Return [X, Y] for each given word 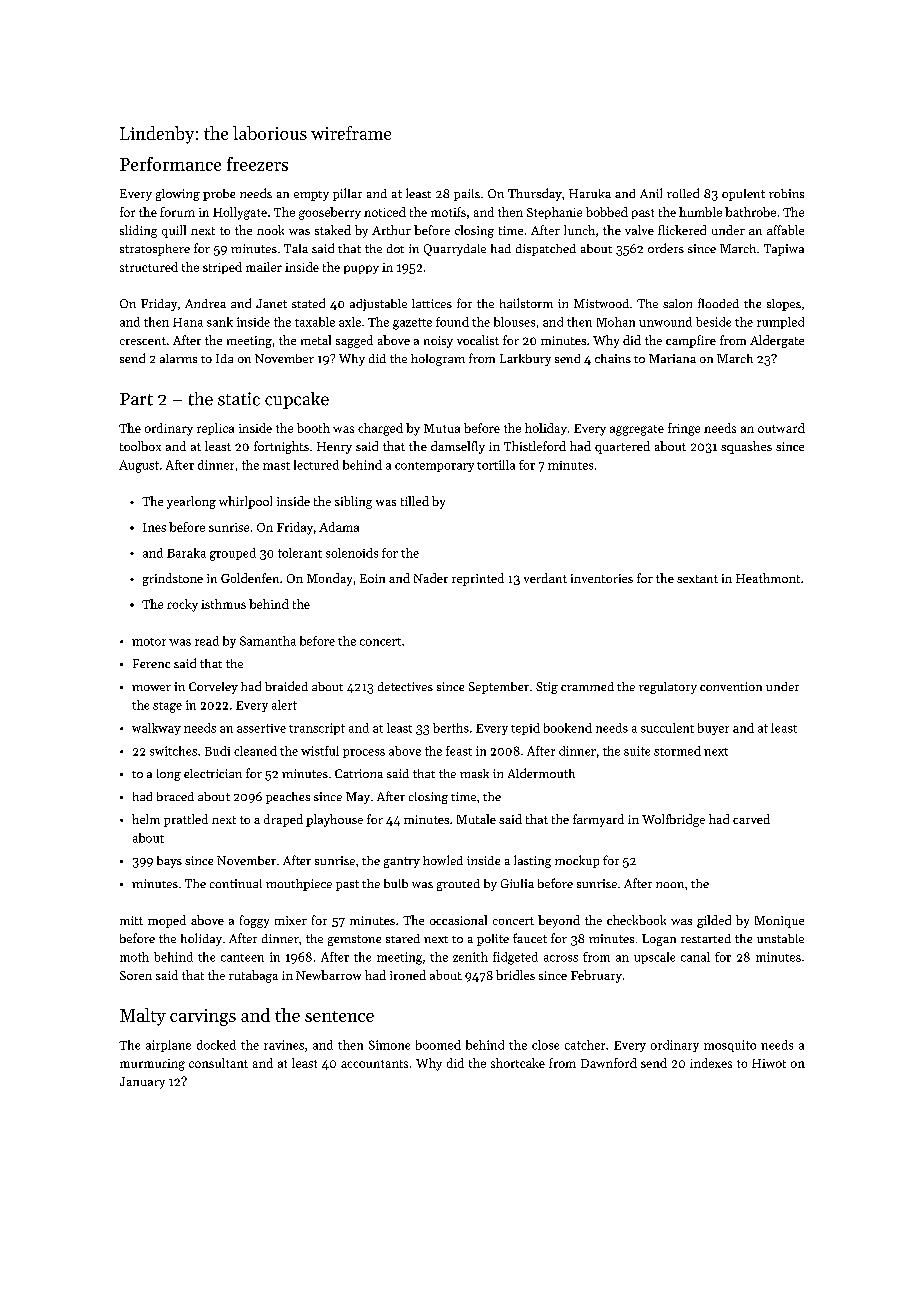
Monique [779, 922]
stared [403, 938]
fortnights [281, 447]
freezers [257, 164]
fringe [684, 429]
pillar [347, 194]
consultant [218, 1063]
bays [169, 862]
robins [786, 193]
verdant [545, 578]
